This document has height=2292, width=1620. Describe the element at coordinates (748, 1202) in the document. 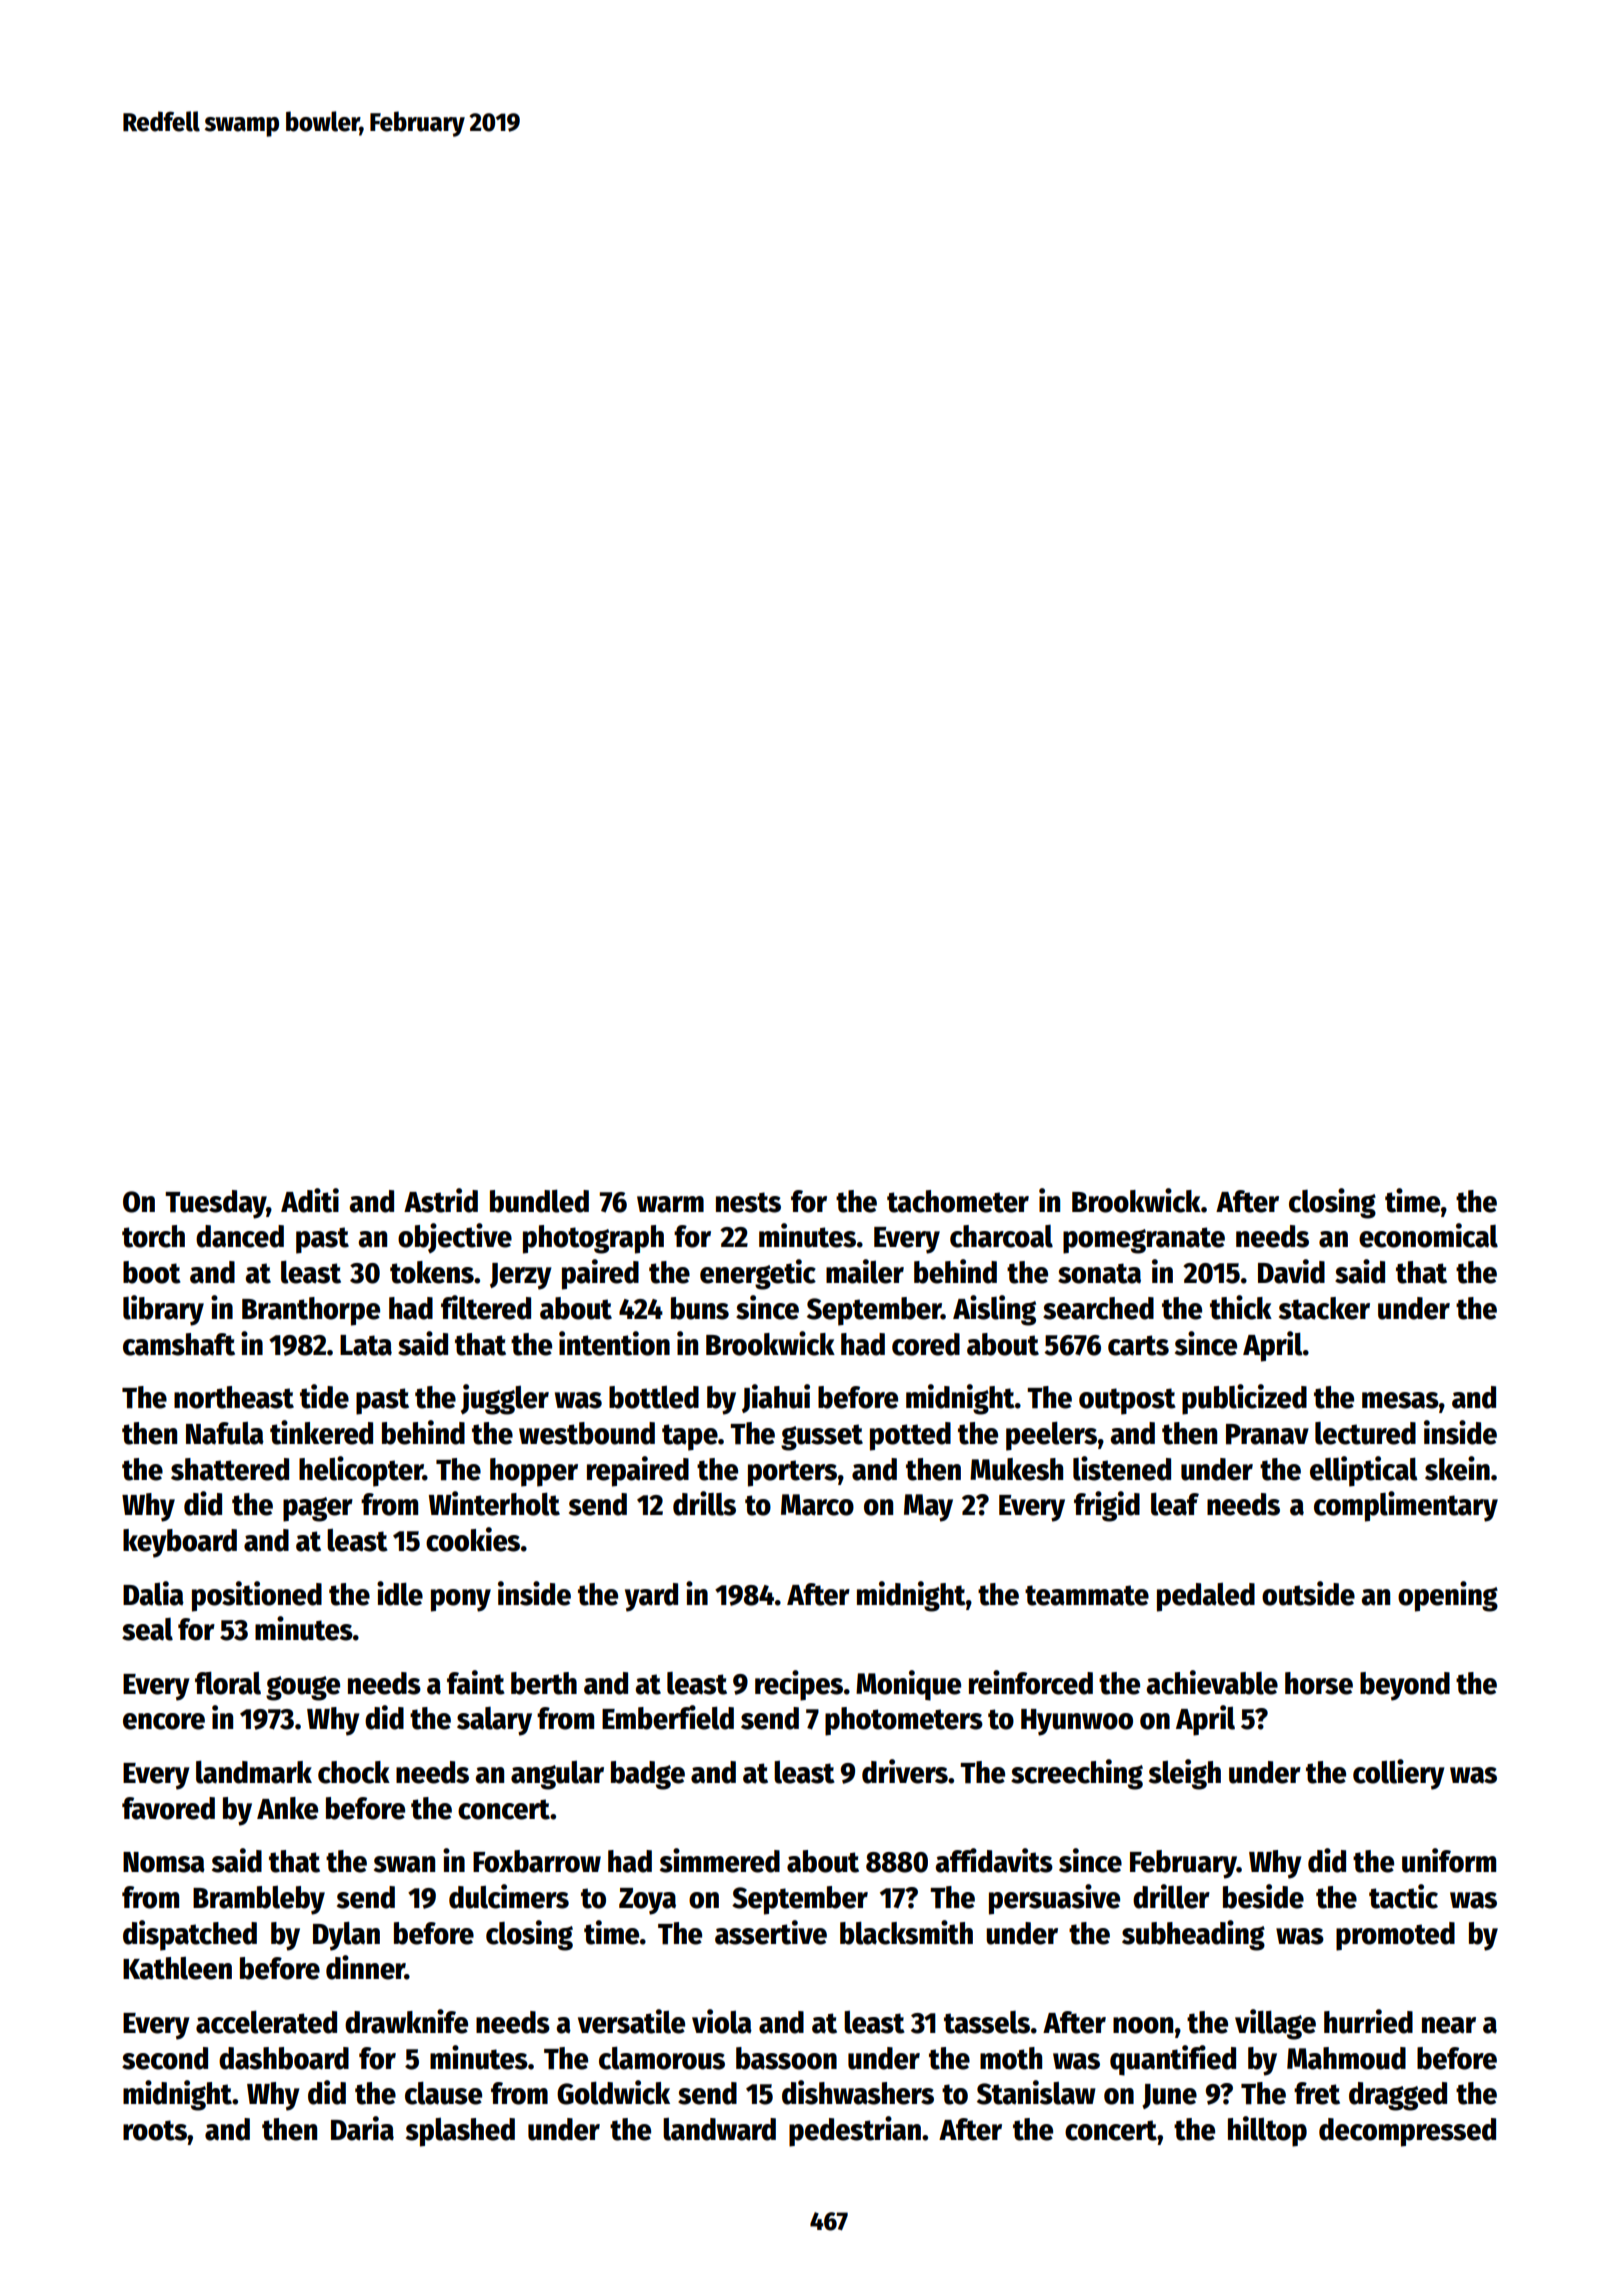

I see `nests` at that location.
